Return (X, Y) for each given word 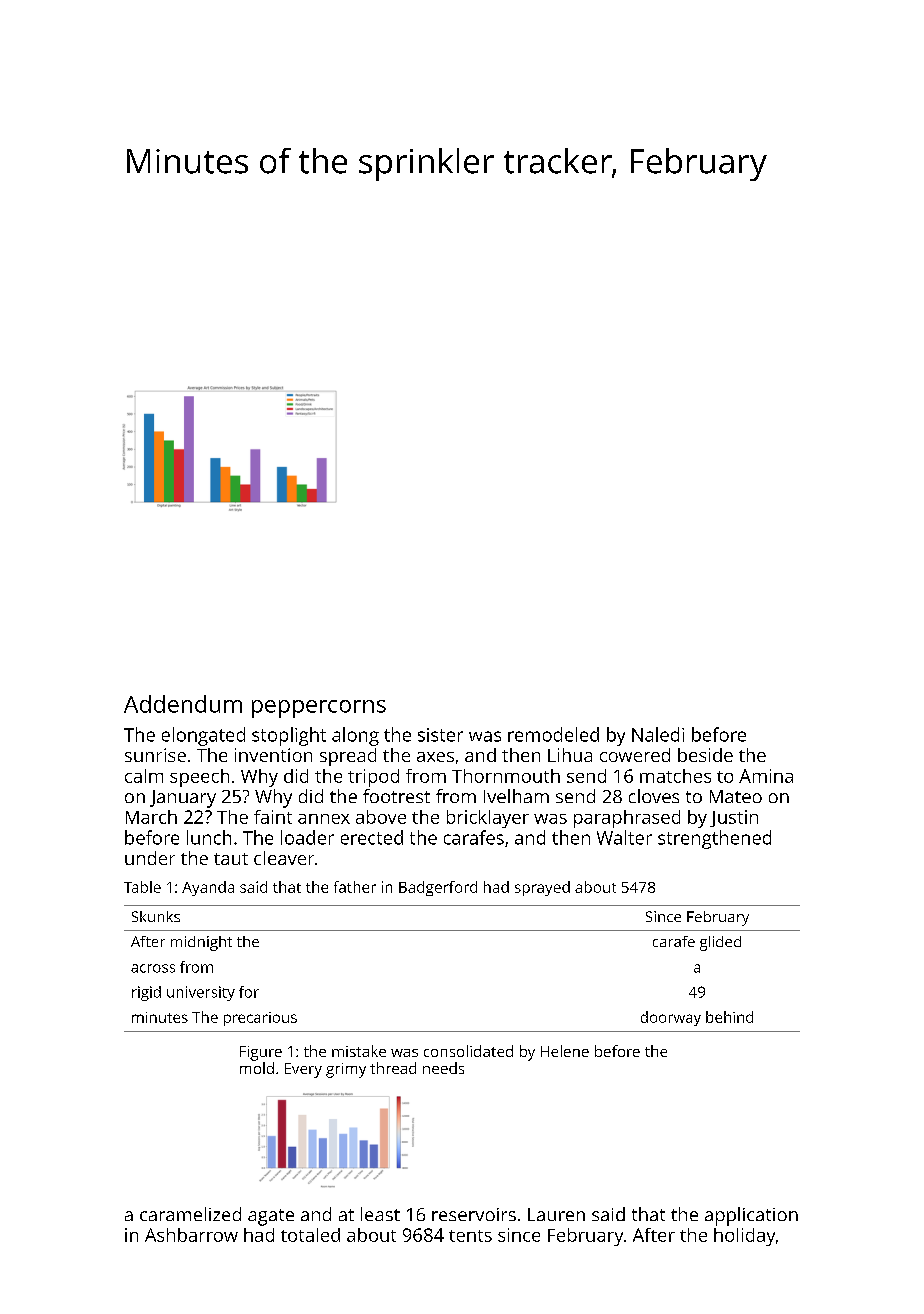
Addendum (183, 704)
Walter (624, 837)
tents (470, 1236)
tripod (373, 778)
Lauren (556, 1214)
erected (372, 837)
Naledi (658, 734)
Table (142, 887)
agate (271, 1217)
